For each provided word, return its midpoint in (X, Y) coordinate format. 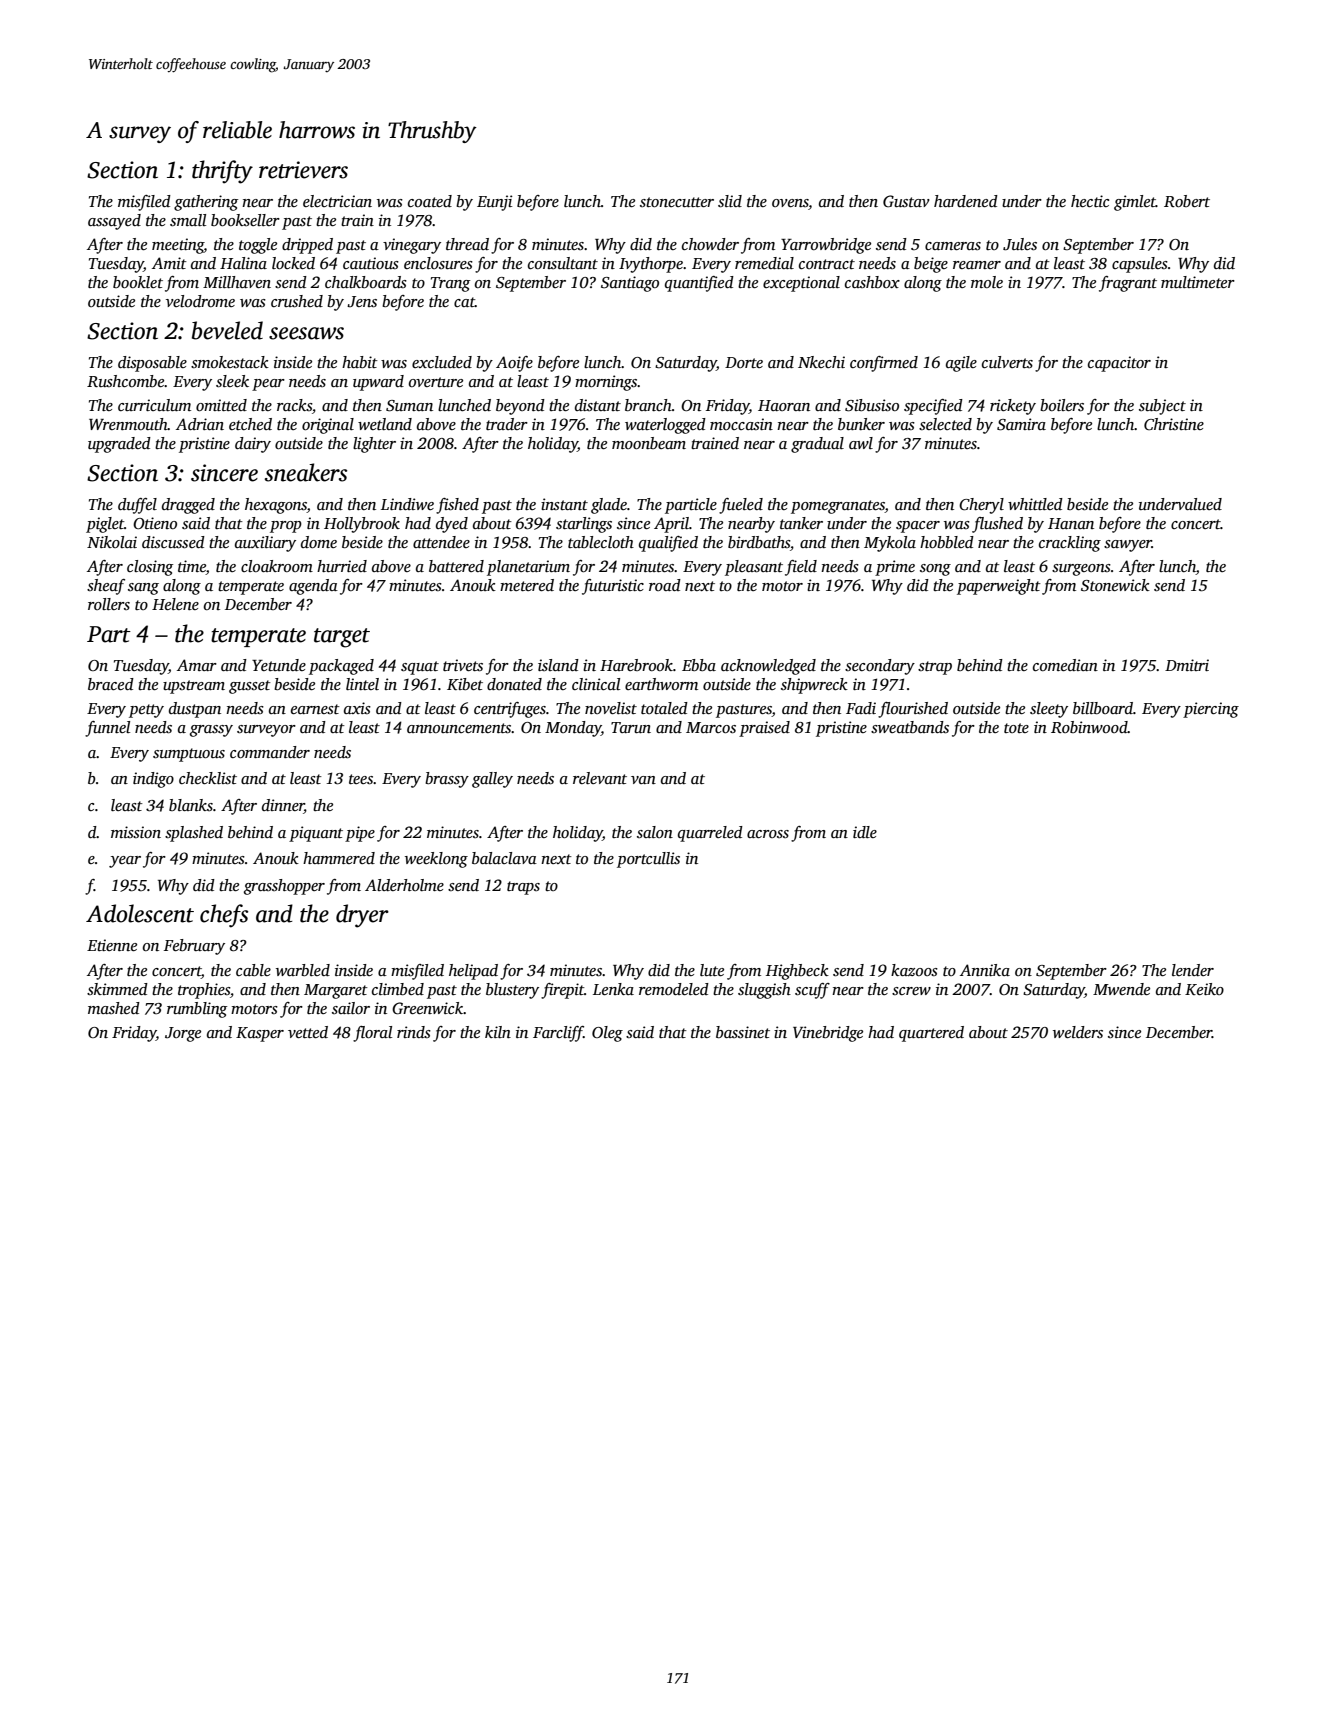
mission (136, 832)
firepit (562, 991)
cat (464, 302)
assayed (114, 222)
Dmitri (1187, 665)
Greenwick (427, 1008)
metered (527, 585)
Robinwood (1089, 727)
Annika (985, 970)
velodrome (200, 301)
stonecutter (677, 202)
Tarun (631, 727)
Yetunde (279, 665)
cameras (953, 246)
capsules (1140, 265)
